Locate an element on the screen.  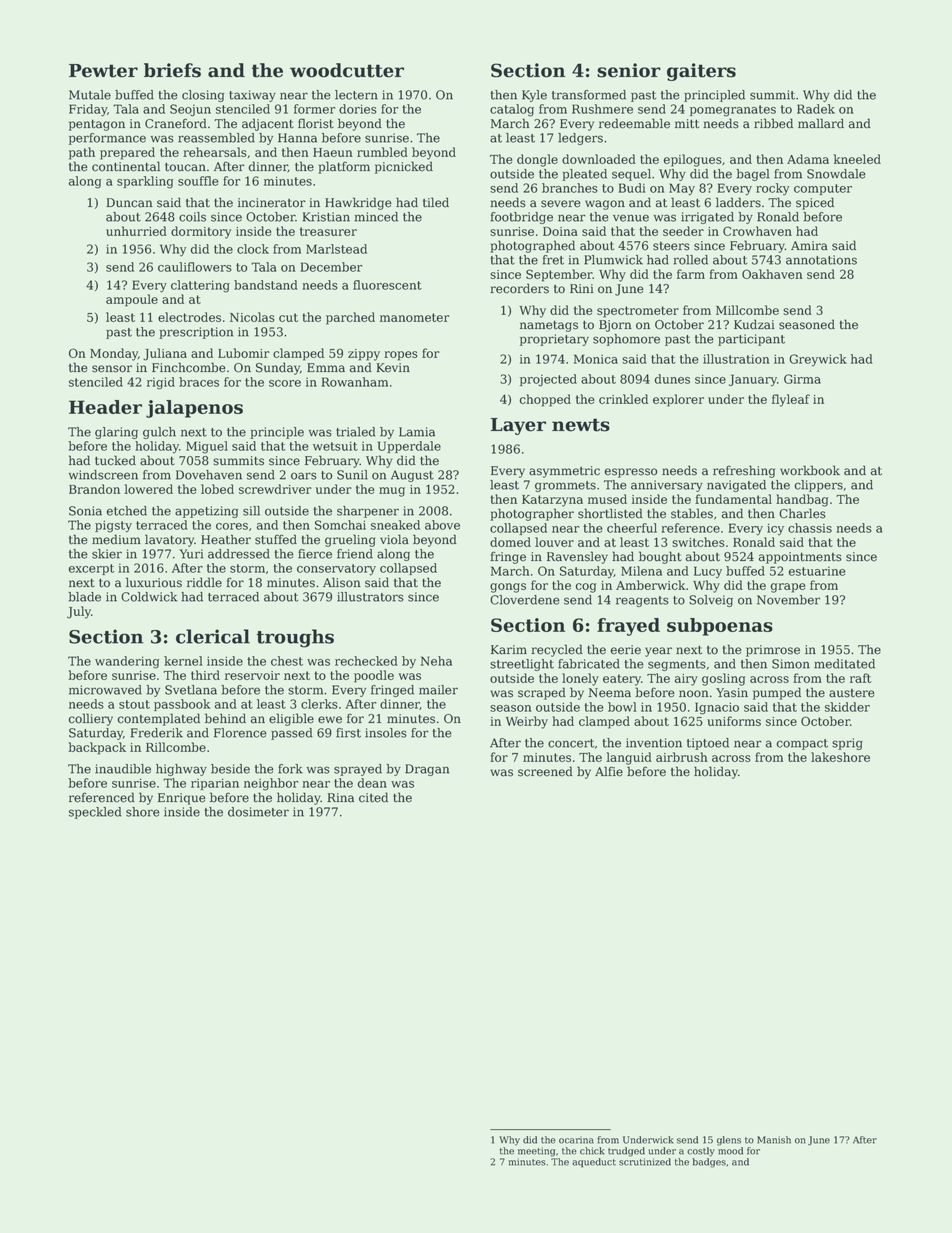
meeting is located at coordinates (536, 1152).
